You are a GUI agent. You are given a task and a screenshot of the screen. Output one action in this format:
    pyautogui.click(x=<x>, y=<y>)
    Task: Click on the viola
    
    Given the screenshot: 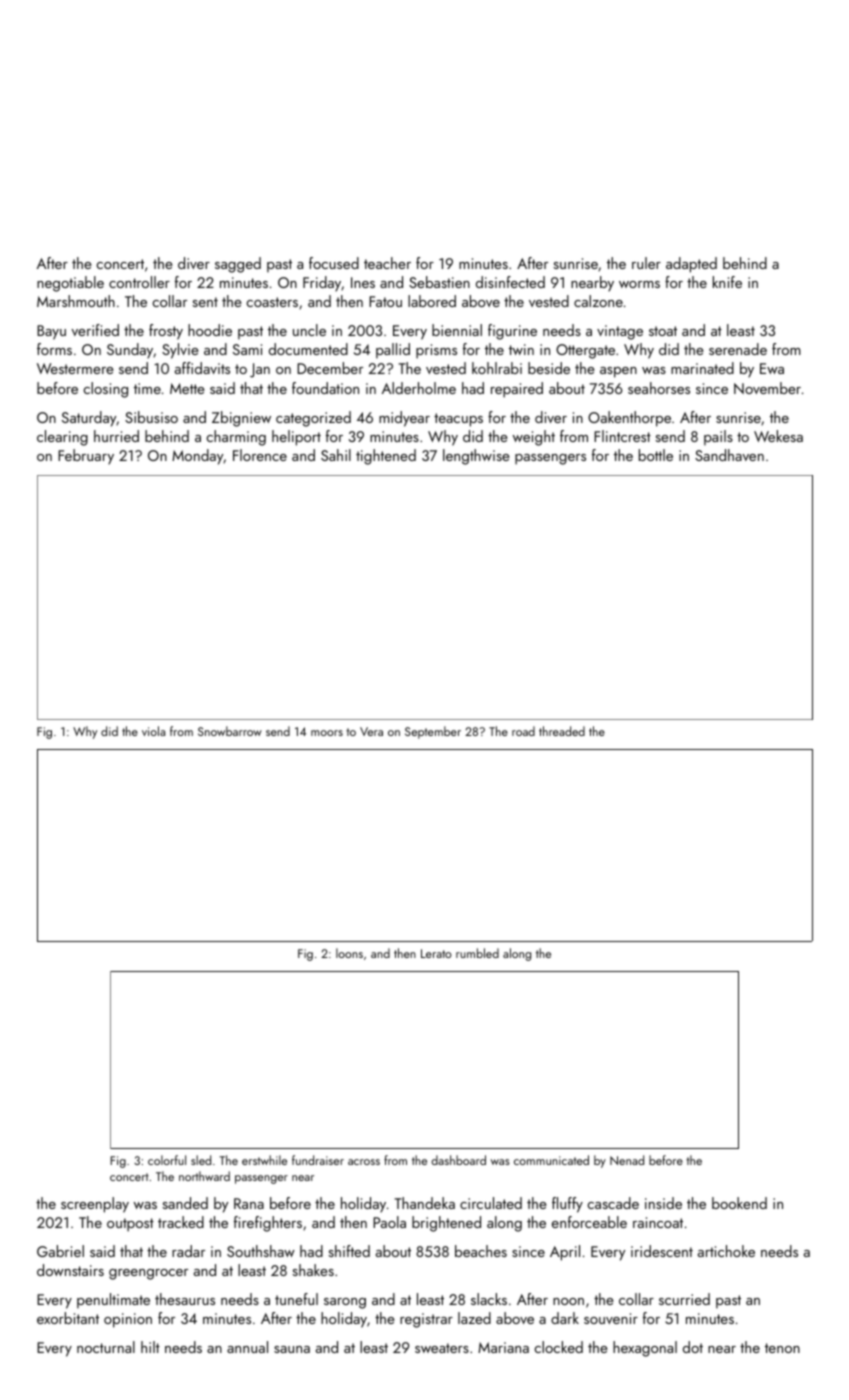 What is the action you would take?
    pyautogui.click(x=153, y=731)
